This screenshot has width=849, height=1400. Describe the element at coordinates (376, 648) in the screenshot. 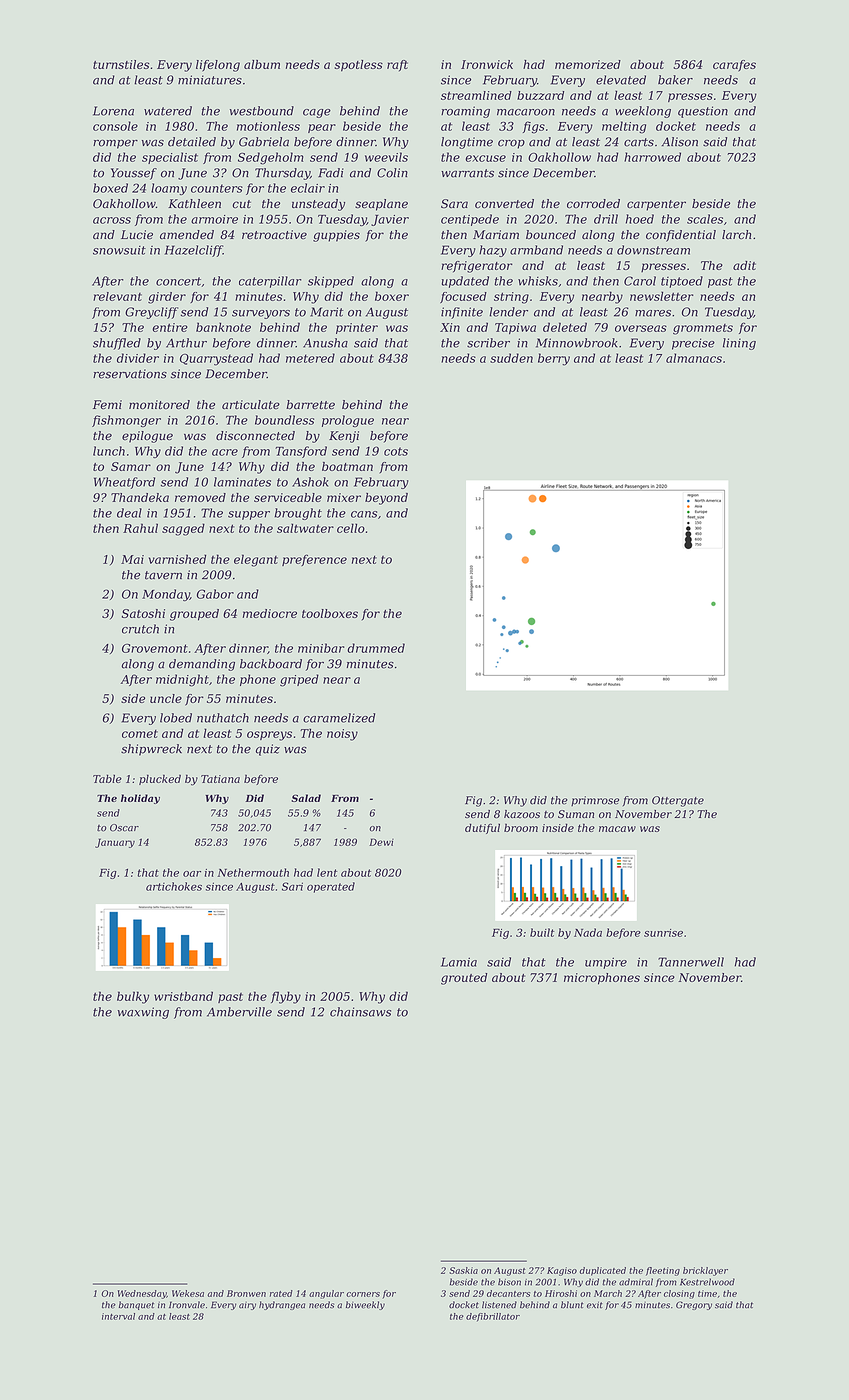

I see `drummed` at that location.
